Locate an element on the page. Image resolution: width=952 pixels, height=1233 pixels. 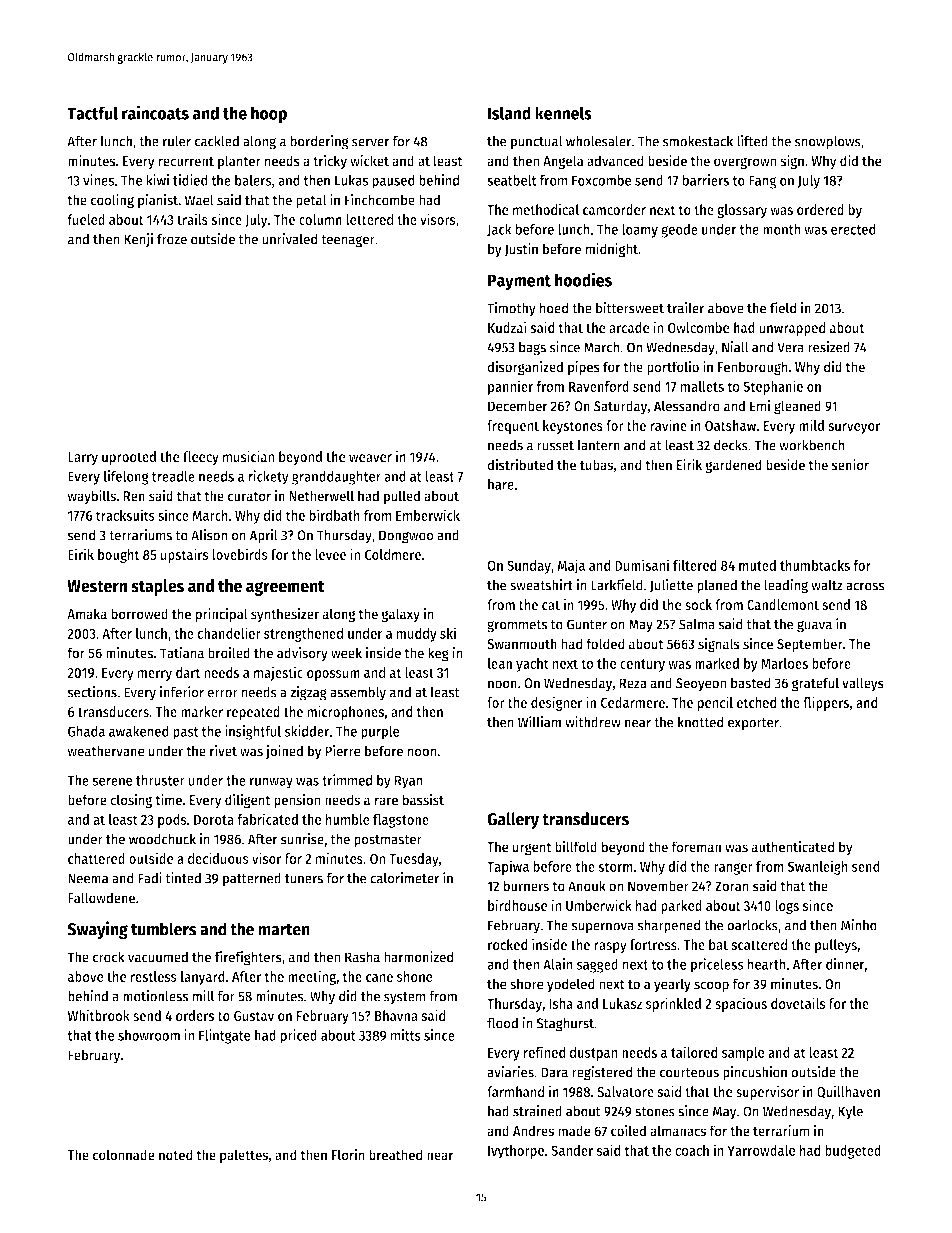
billfold is located at coordinates (576, 846).
